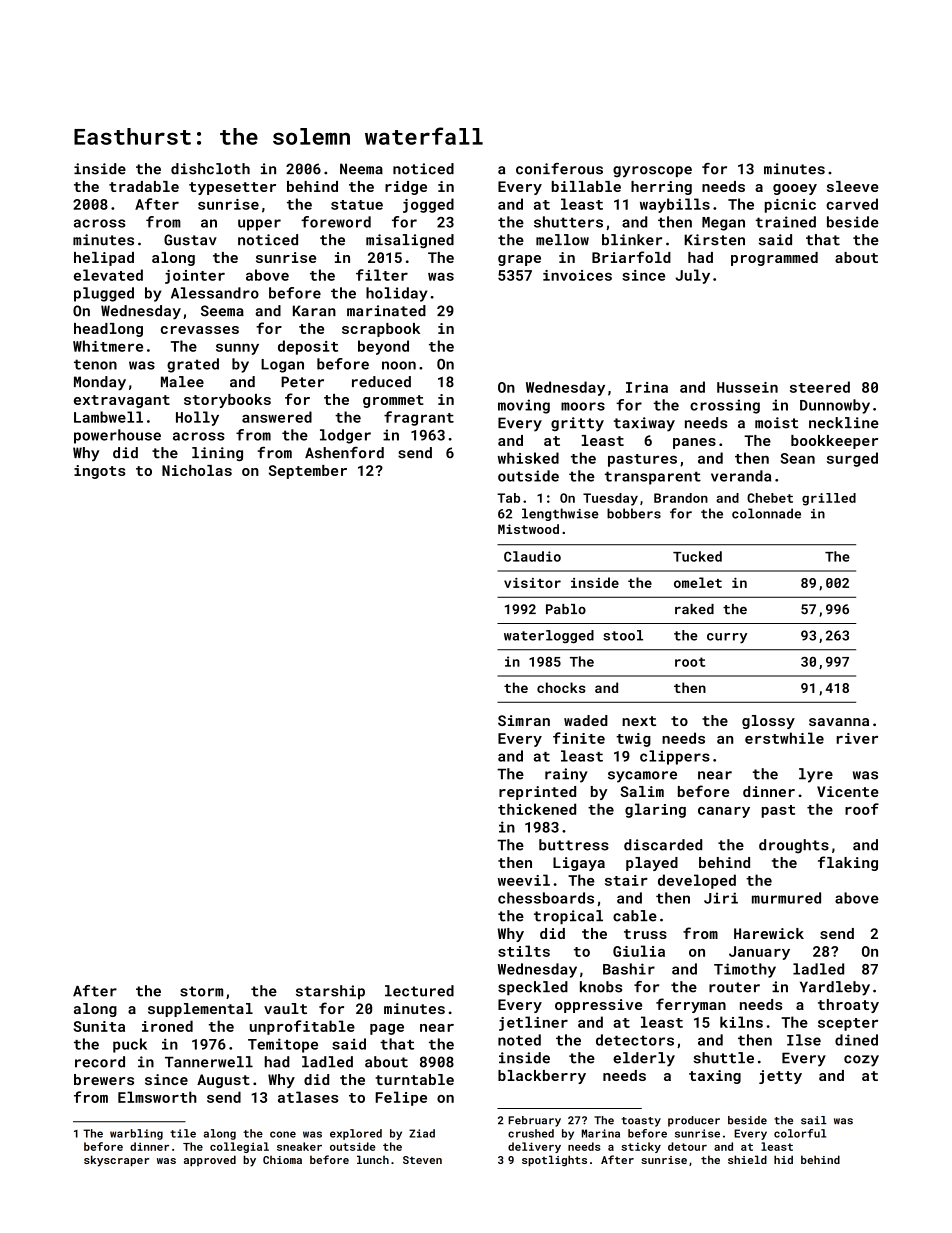  What do you see at coordinates (190, 240) in the screenshot?
I see `Gustav` at bounding box center [190, 240].
